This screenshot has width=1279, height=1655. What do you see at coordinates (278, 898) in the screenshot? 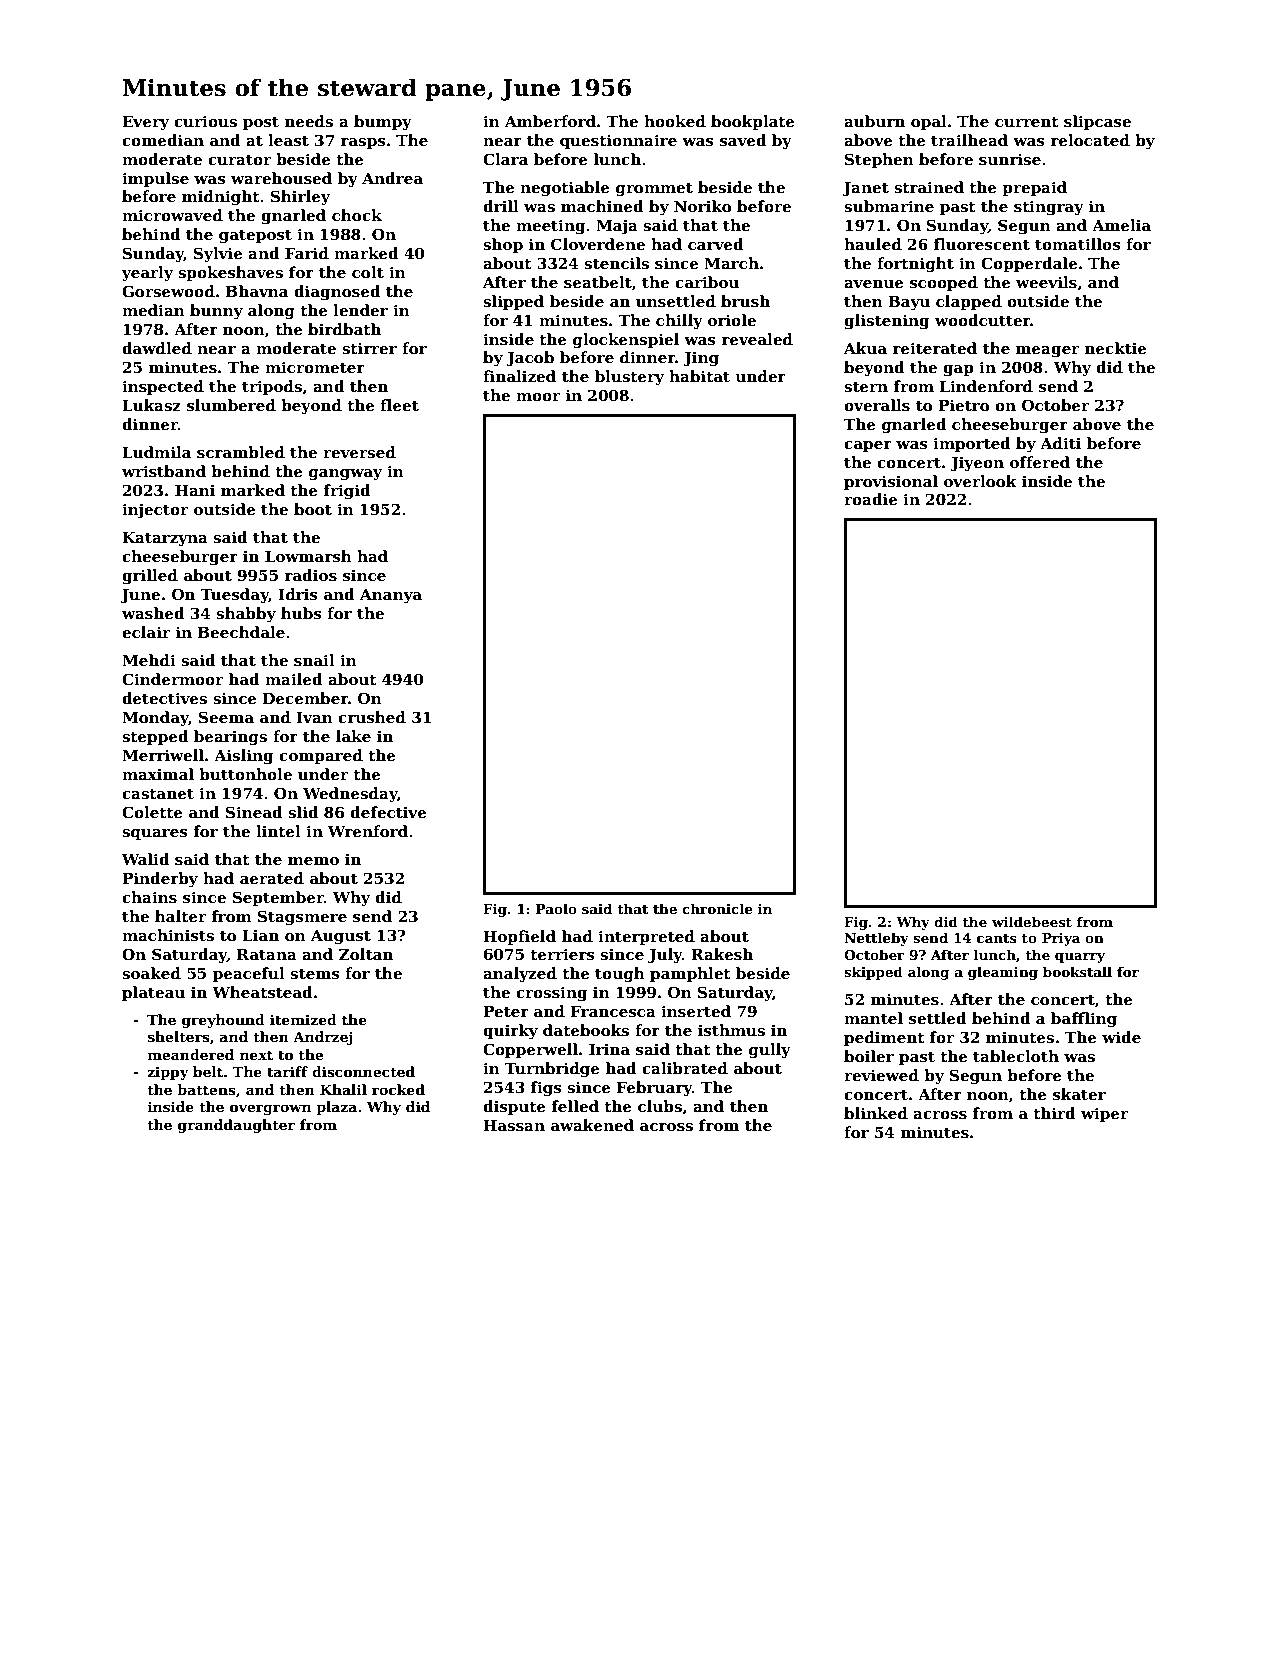
I see `September` at bounding box center [278, 898].
